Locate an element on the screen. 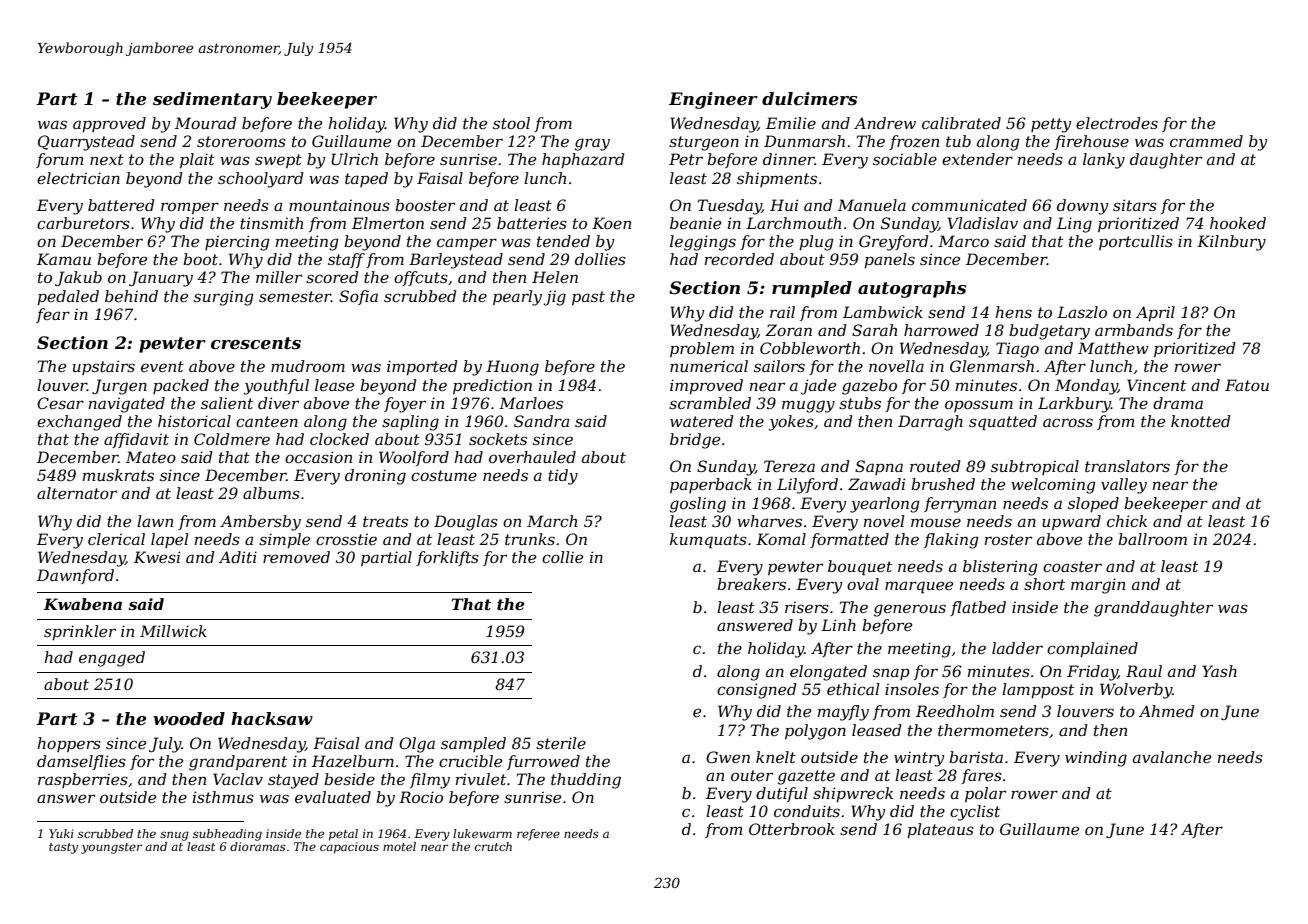 The height and width of the screenshot is (924, 1308). drama is located at coordinates (1178, 403).
